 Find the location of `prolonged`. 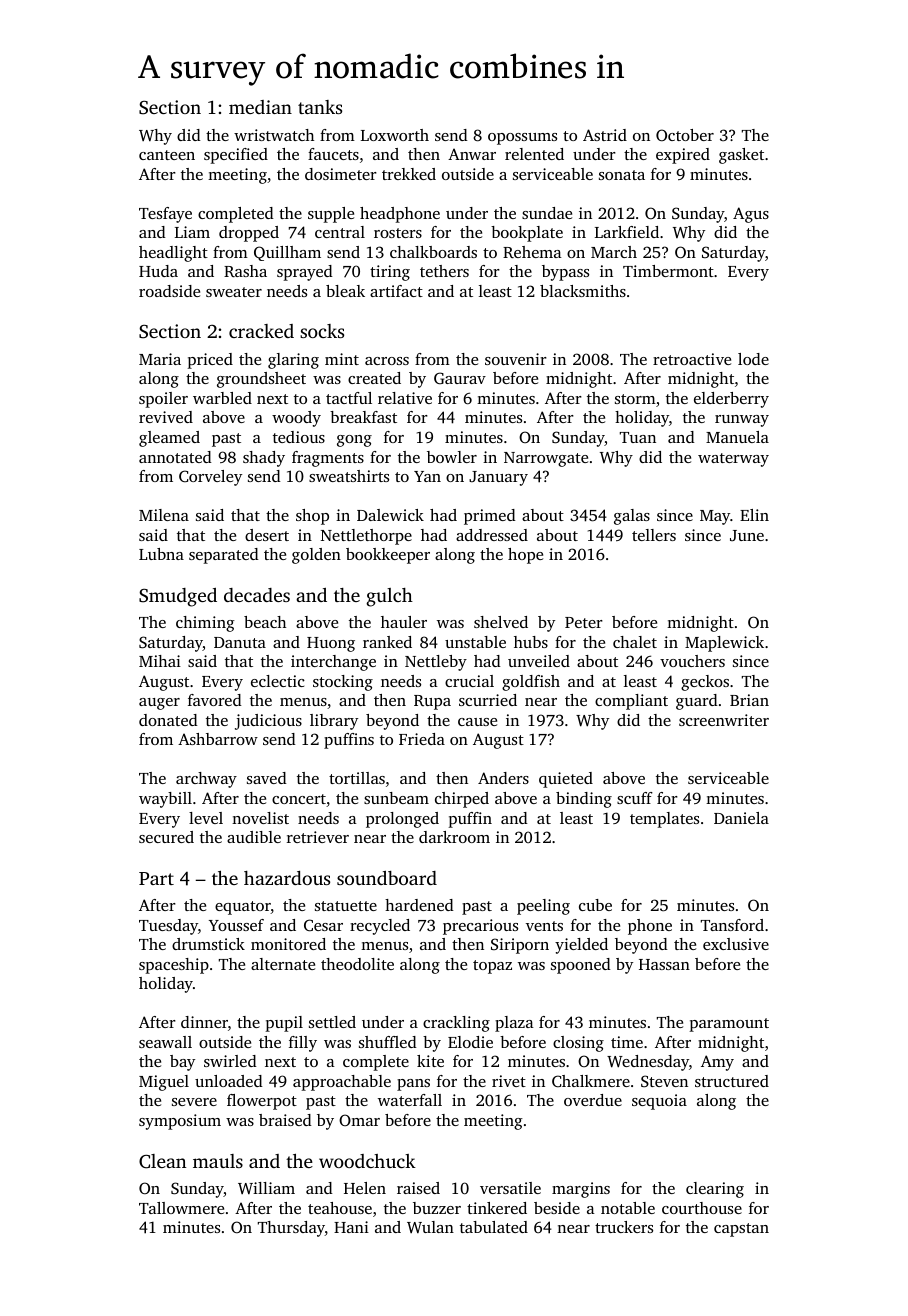

prolonged is located at coordinates (402, 820).
